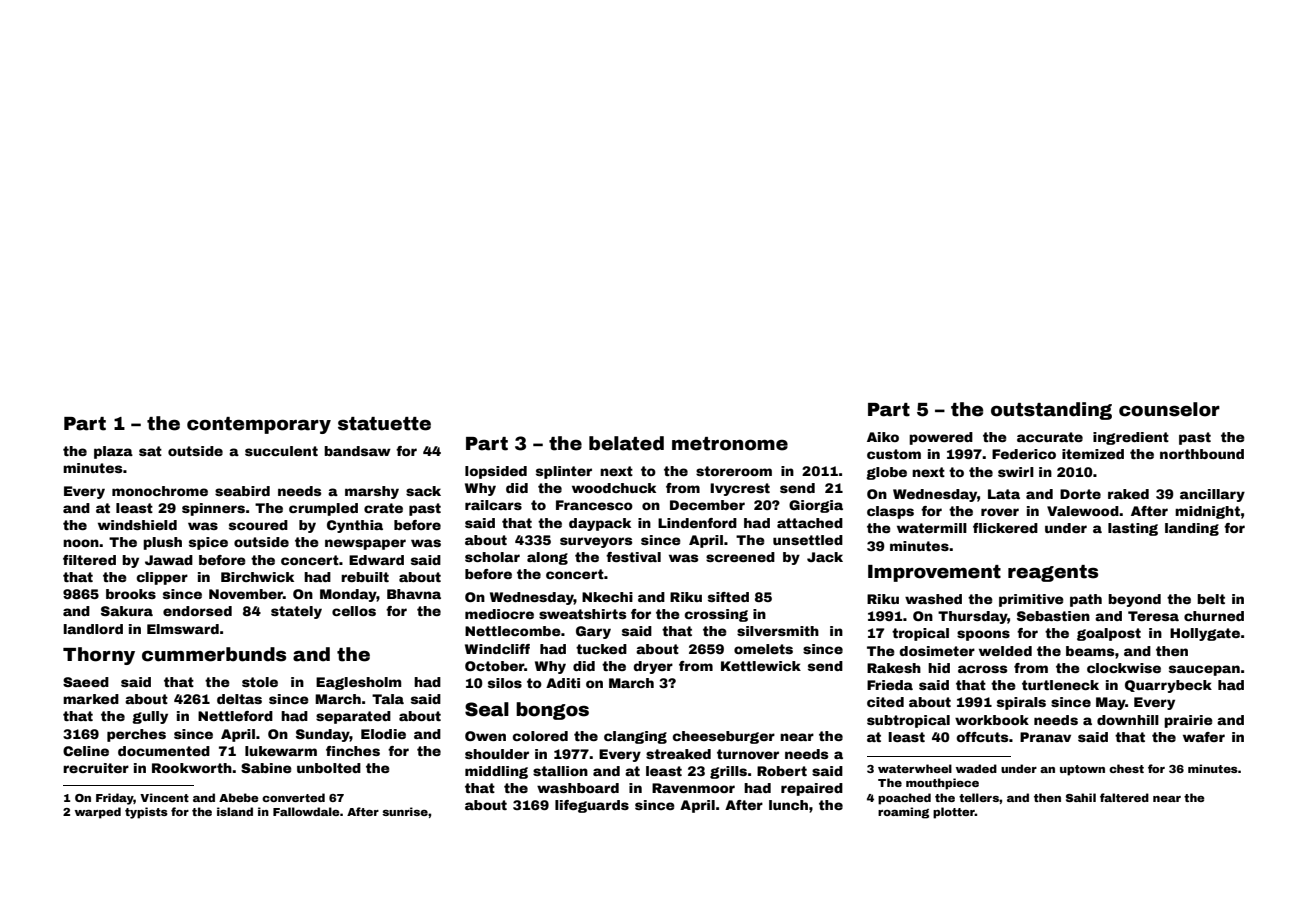 The image size is (1308, 924). I want to click on Nettlecombe, so click(513, 631).
